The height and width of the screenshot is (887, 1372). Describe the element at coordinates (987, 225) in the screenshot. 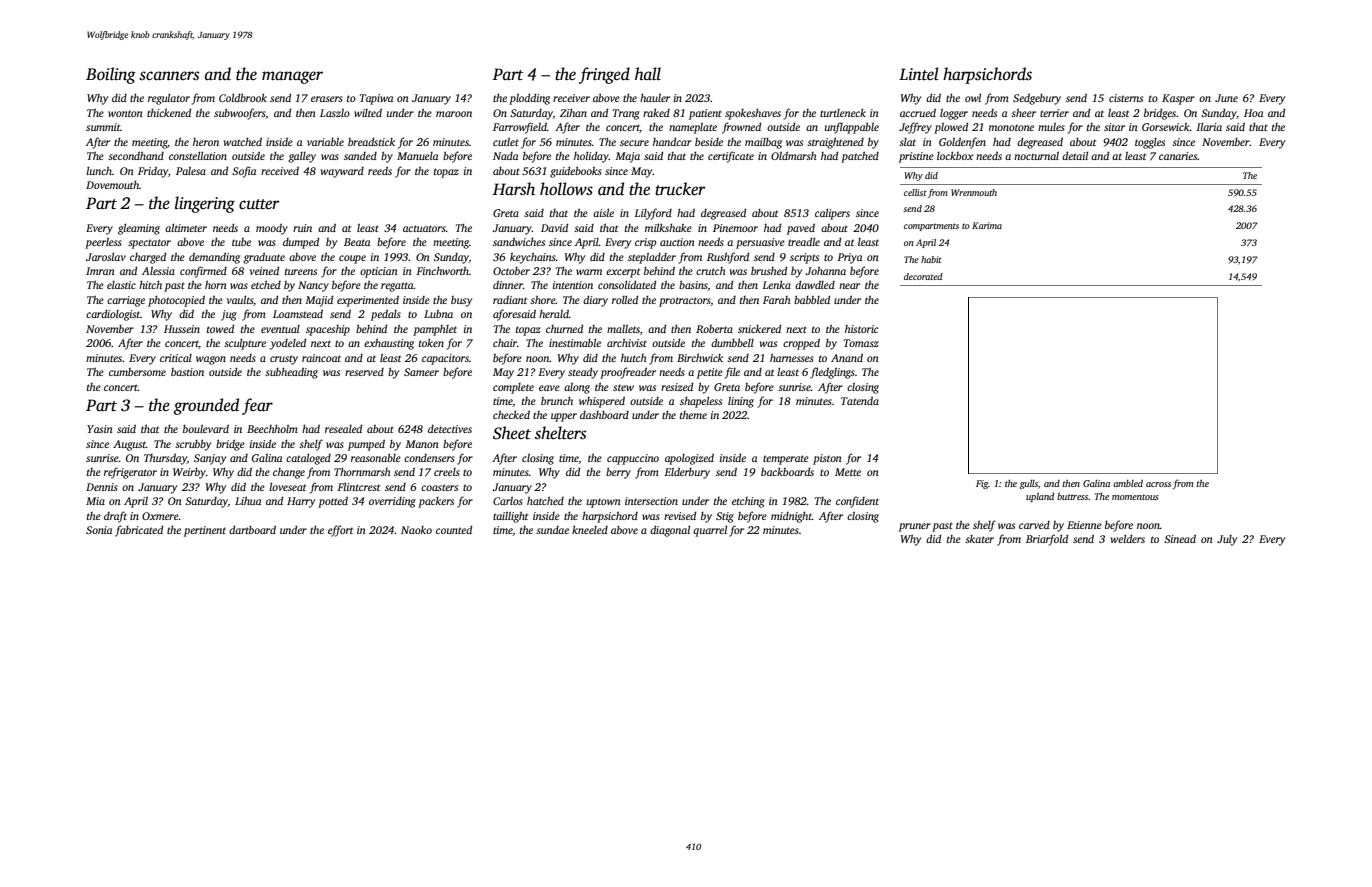

I see `Karima` at that location.
